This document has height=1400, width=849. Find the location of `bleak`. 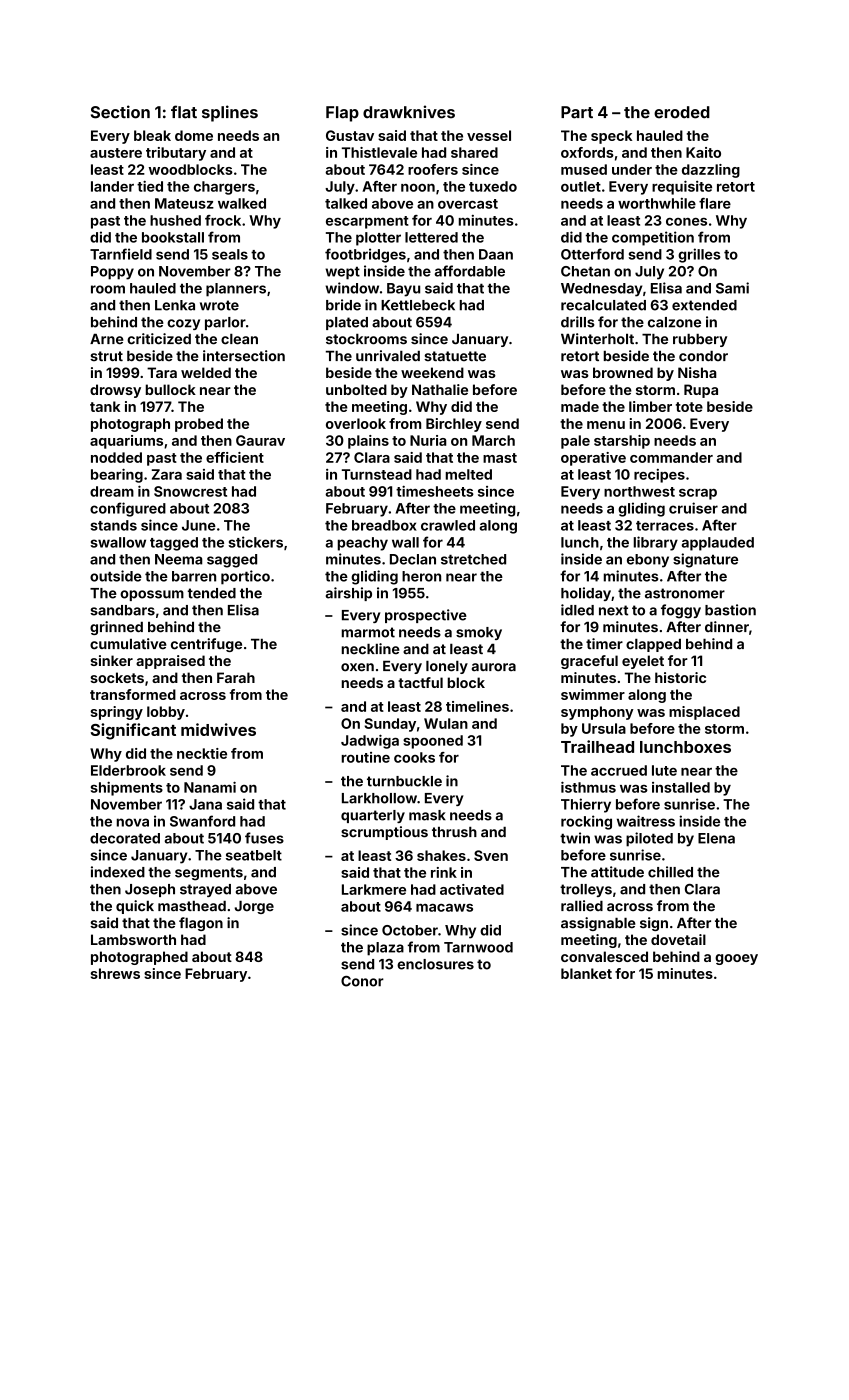

bleak is located at coordinates (152, 135).
